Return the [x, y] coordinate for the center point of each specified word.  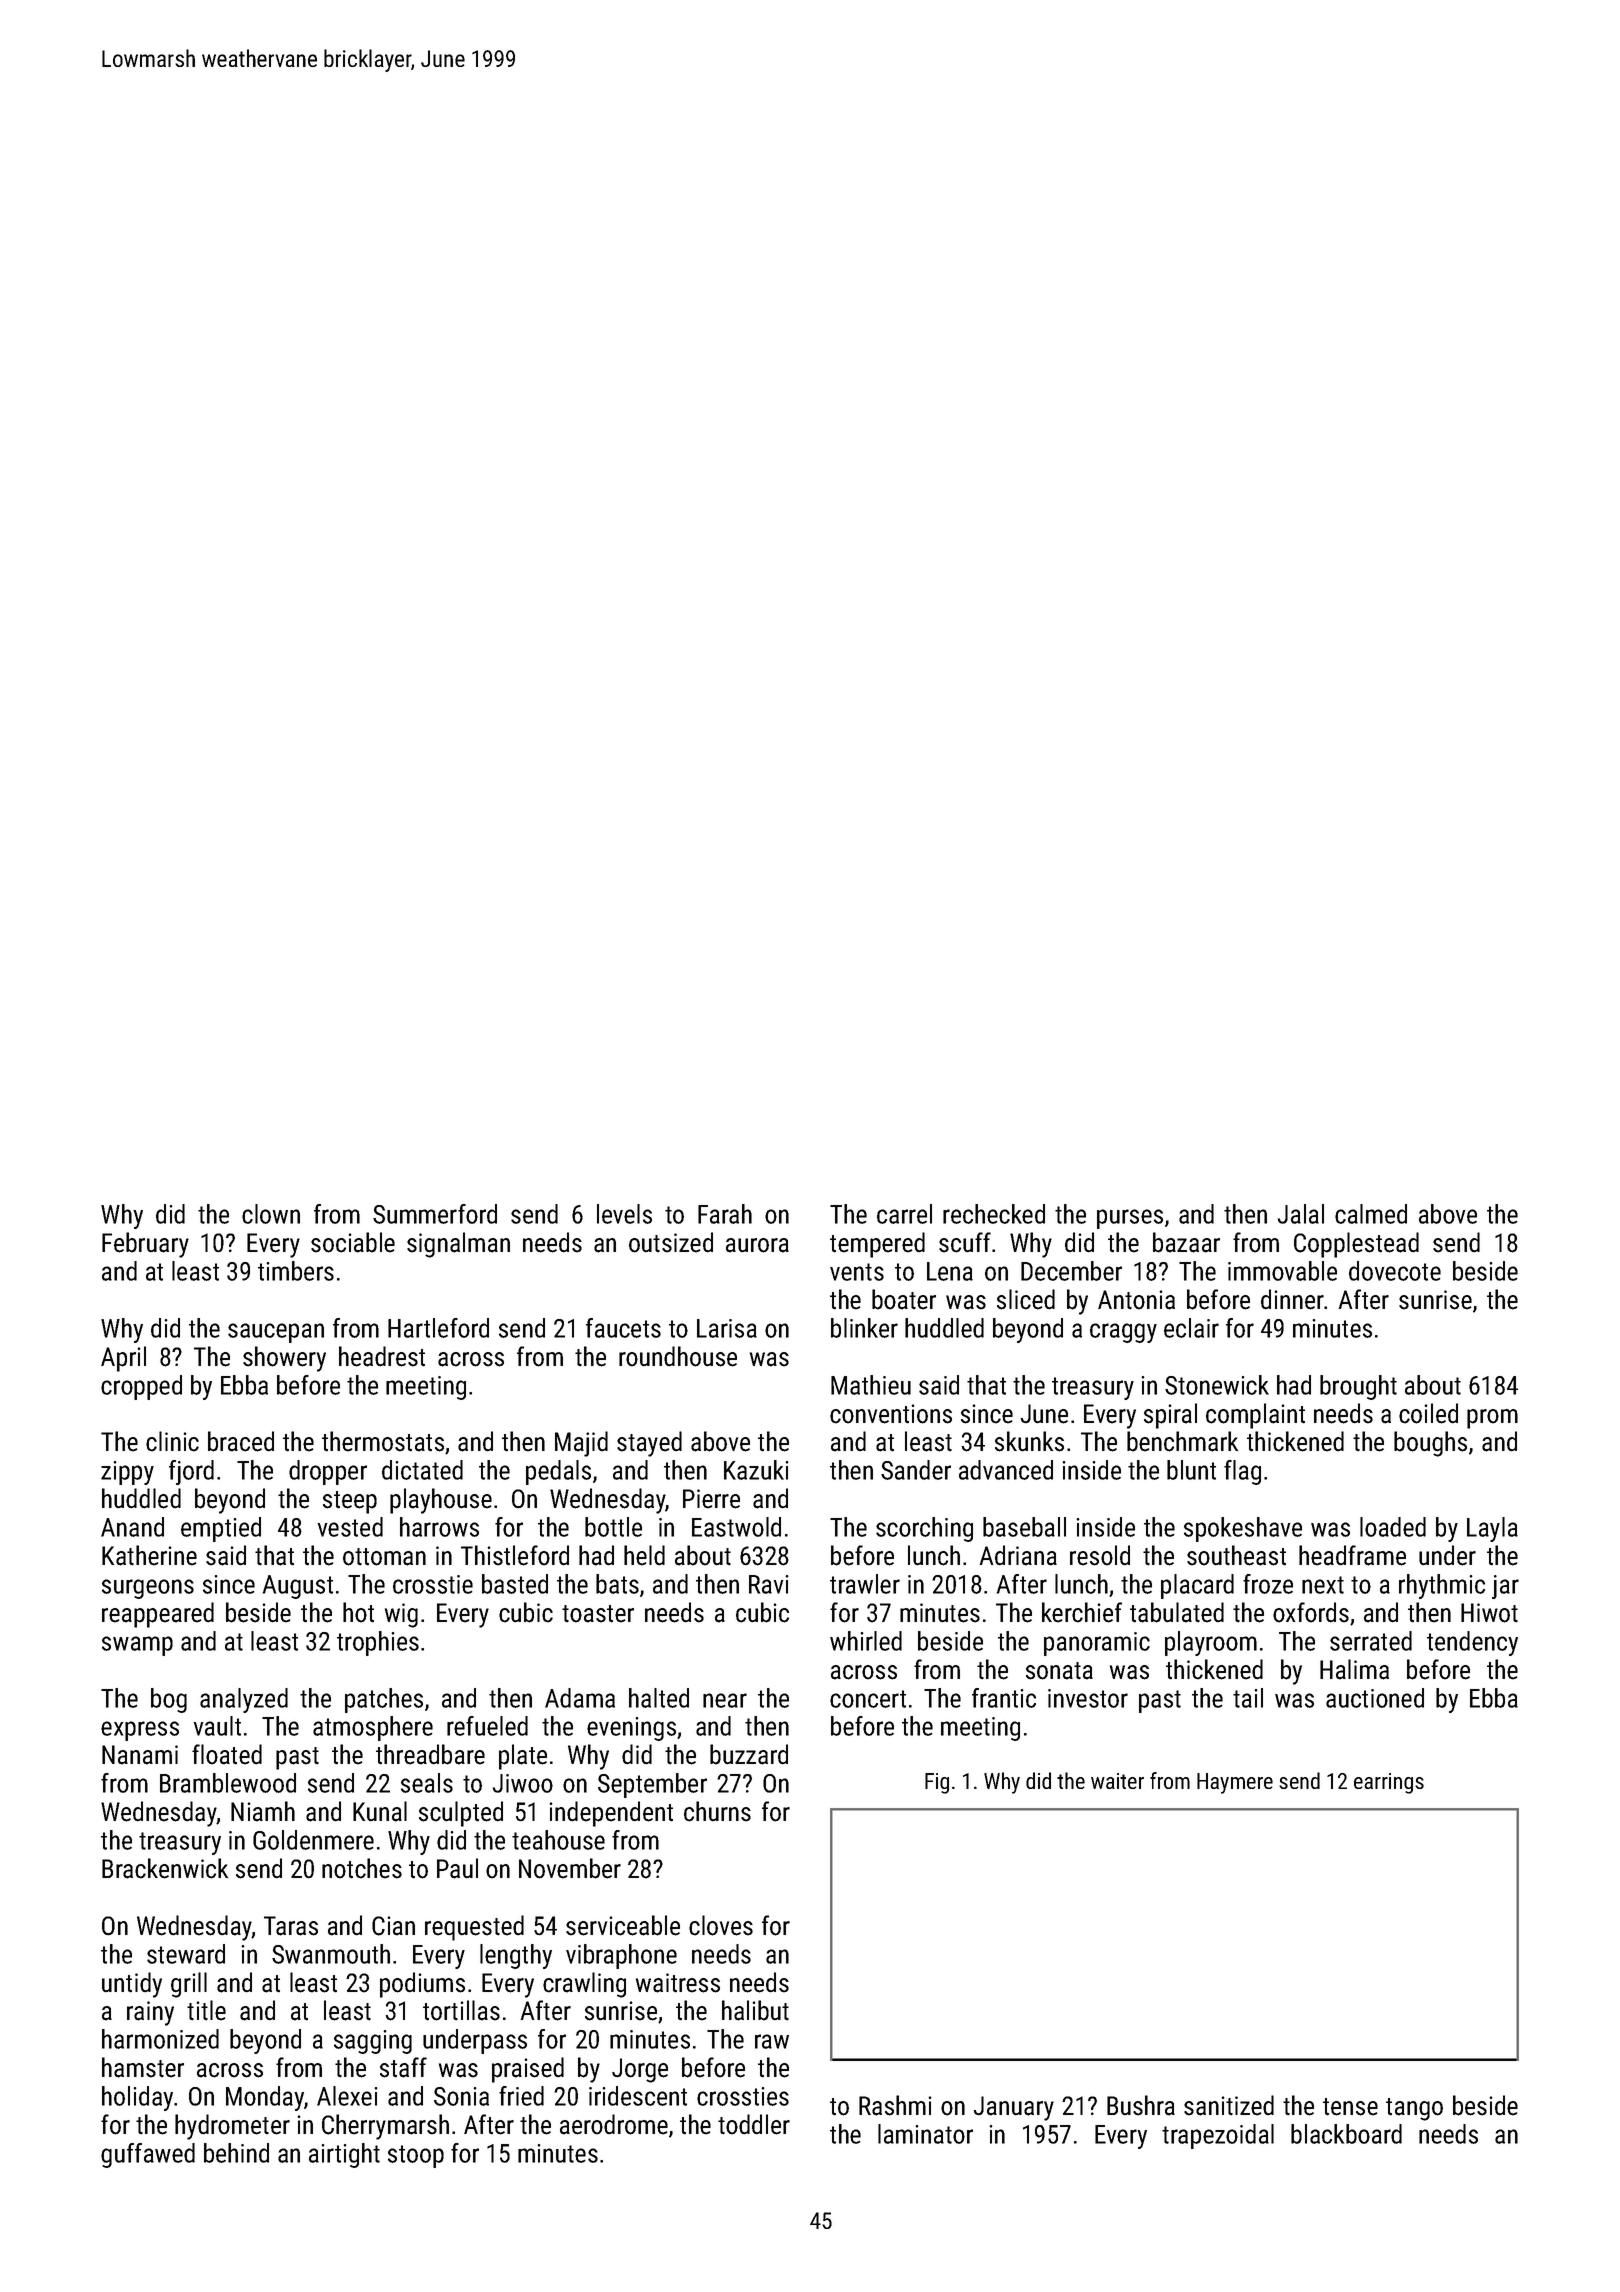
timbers [296, 1271]
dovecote [1395, 1271]
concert [868, 1699]
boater [904, 1299]
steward [186, 1954]
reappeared [158, 1615]
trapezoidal [1218, 2136]
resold [1100, 1555]
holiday [137, 2098]
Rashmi [895, 2105]
